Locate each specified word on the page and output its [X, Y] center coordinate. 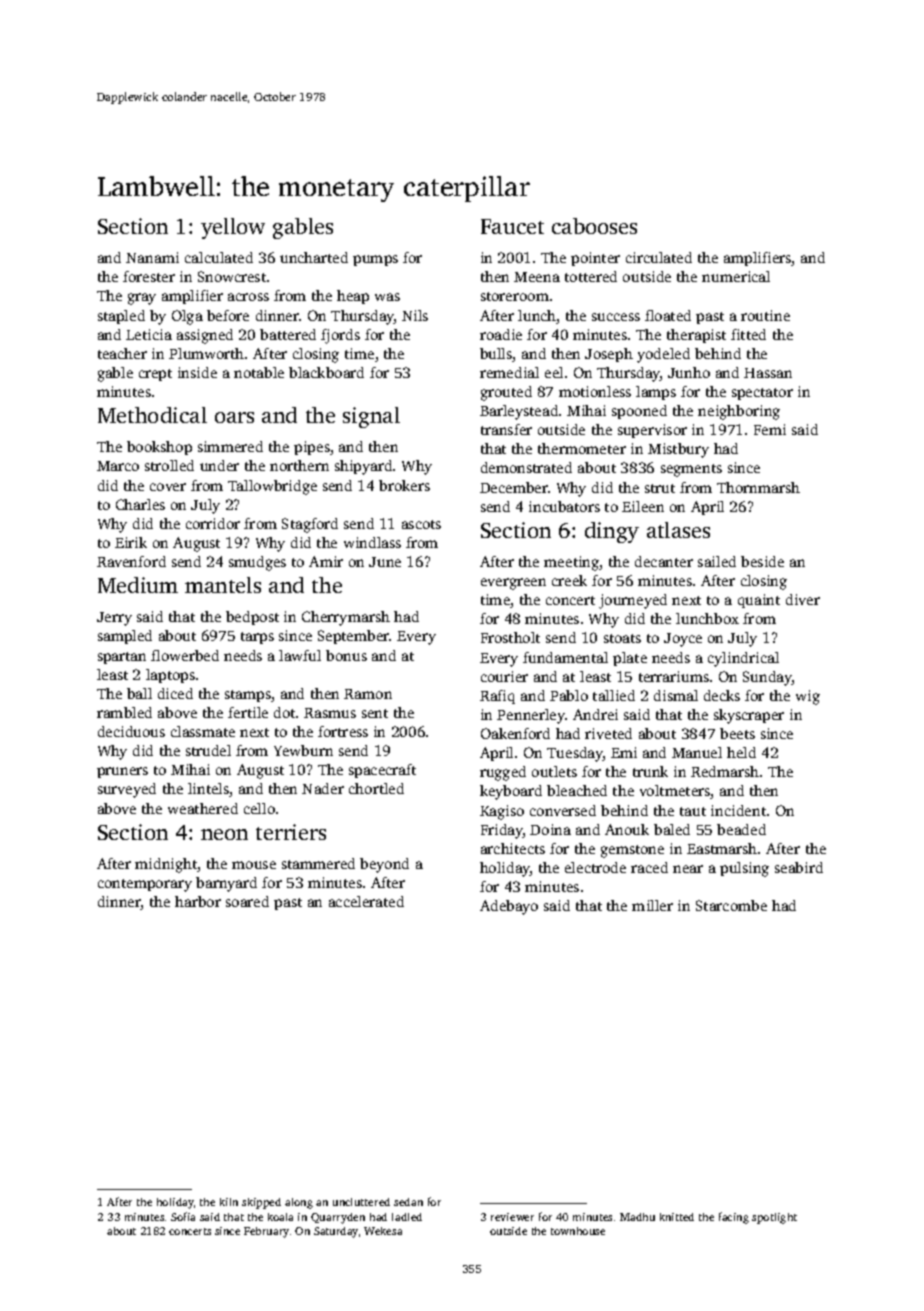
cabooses [594, 226]
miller [652, 905]
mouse [254, 865]
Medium [138, 585]
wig [808, 697]
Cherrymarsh [346, 618]
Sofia [183, 1216]
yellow [233, 228]
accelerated [366, 901]
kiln [229, 1202]
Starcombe [731, 905]
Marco [118, 466]
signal [371, 417]
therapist [696, 336]
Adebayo [509, 907]
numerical [736, 276]
